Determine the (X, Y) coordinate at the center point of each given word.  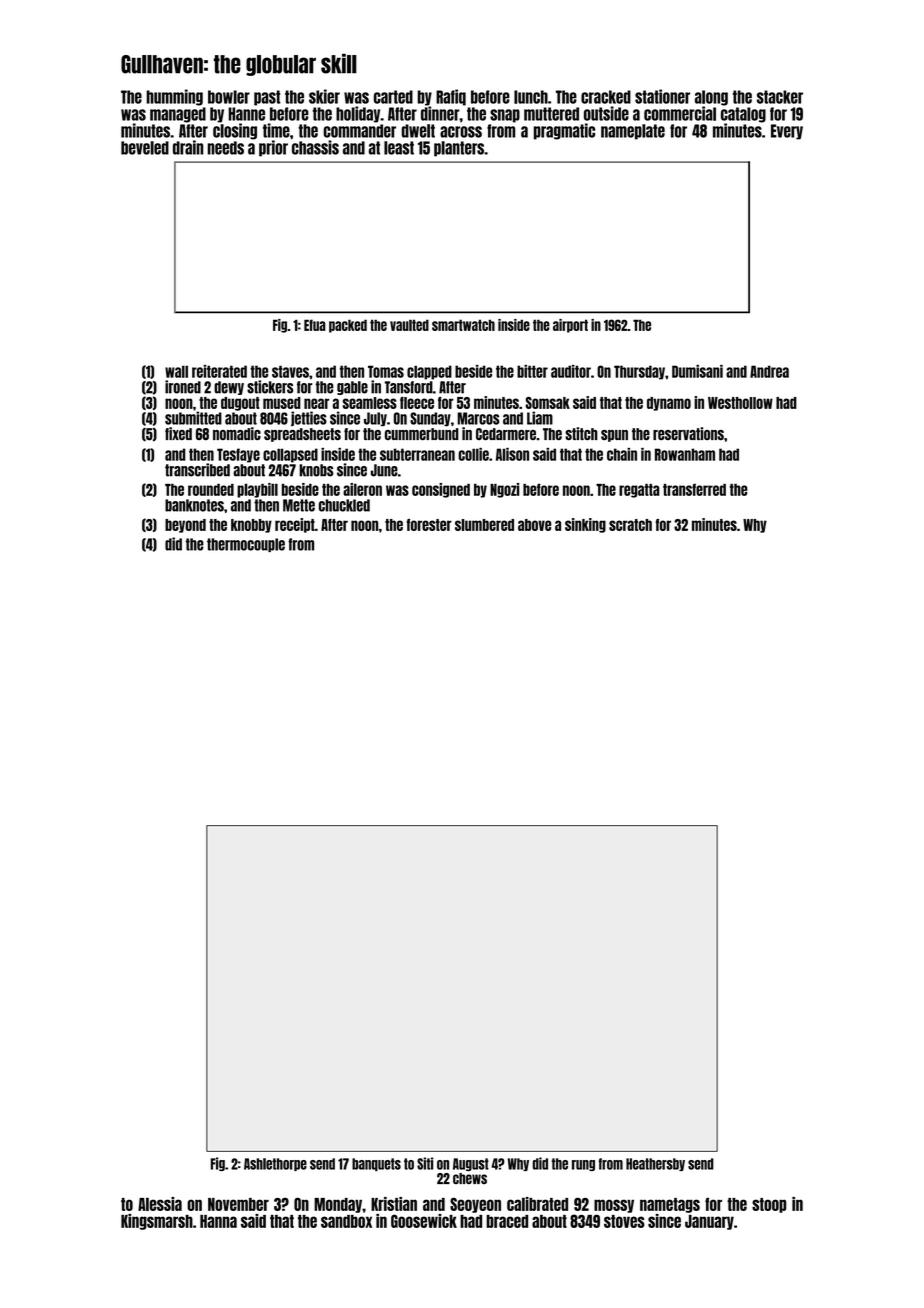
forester (429, 525)
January (709, 1222)
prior (273, 148)
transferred (694, 489)
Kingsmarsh (157, 1222)
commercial (680, 113)
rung (583, 1165)
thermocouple (246, 545)
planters (459, 149)
